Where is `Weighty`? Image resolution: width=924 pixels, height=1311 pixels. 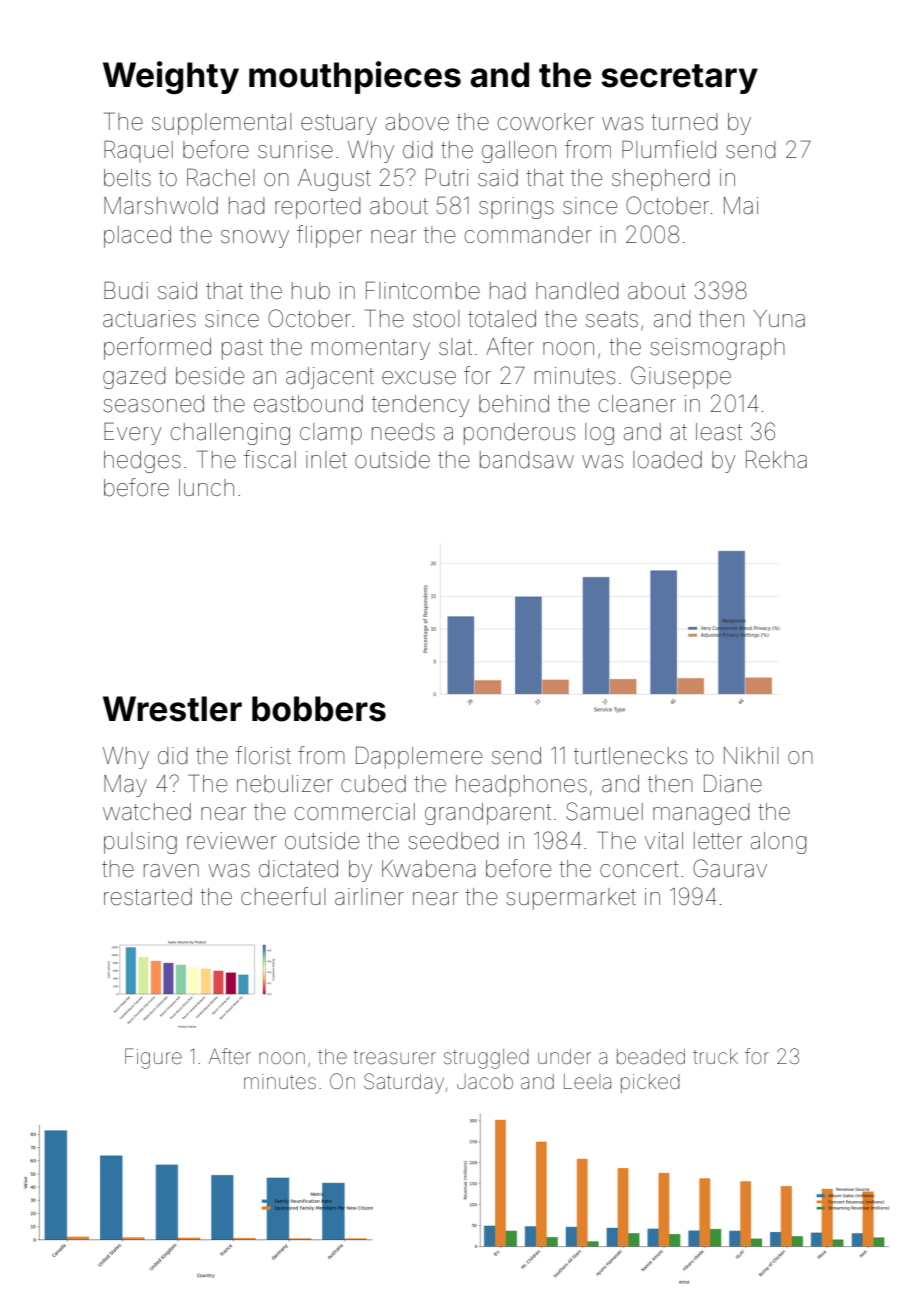 Weighty is located at coordinates (171, 78).
